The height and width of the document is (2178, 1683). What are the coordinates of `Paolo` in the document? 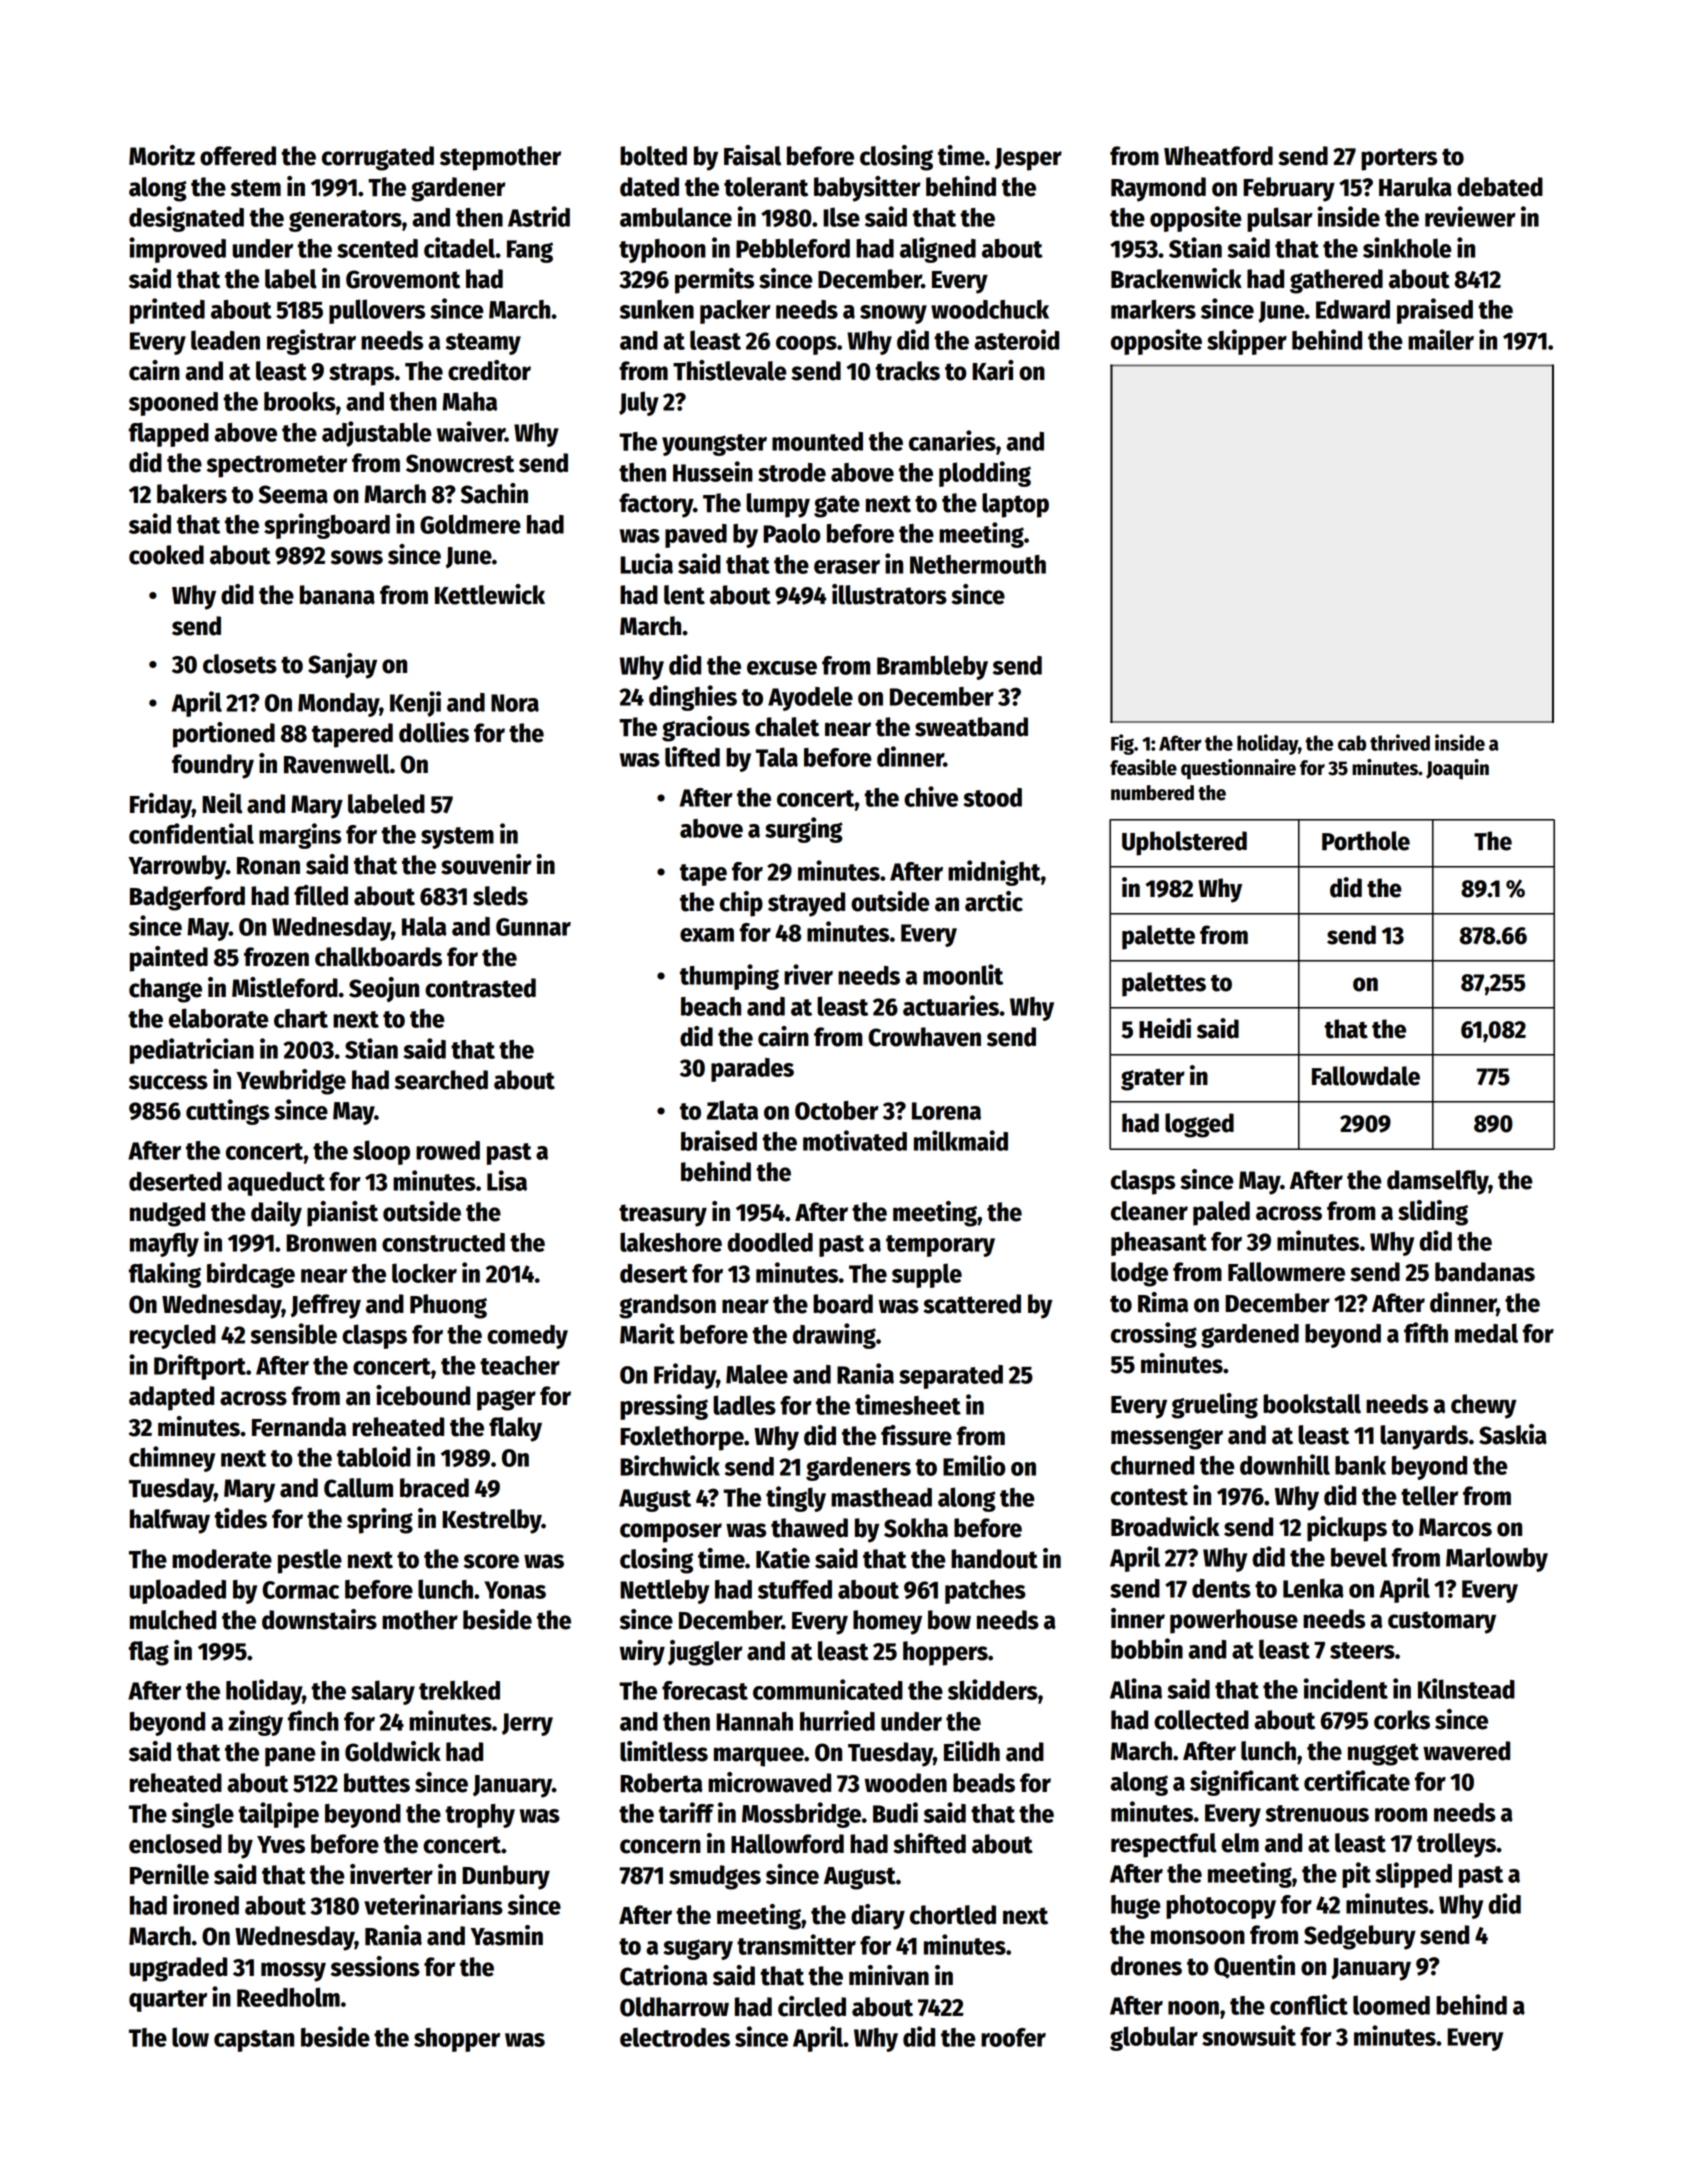 It's located at (792, 533).
